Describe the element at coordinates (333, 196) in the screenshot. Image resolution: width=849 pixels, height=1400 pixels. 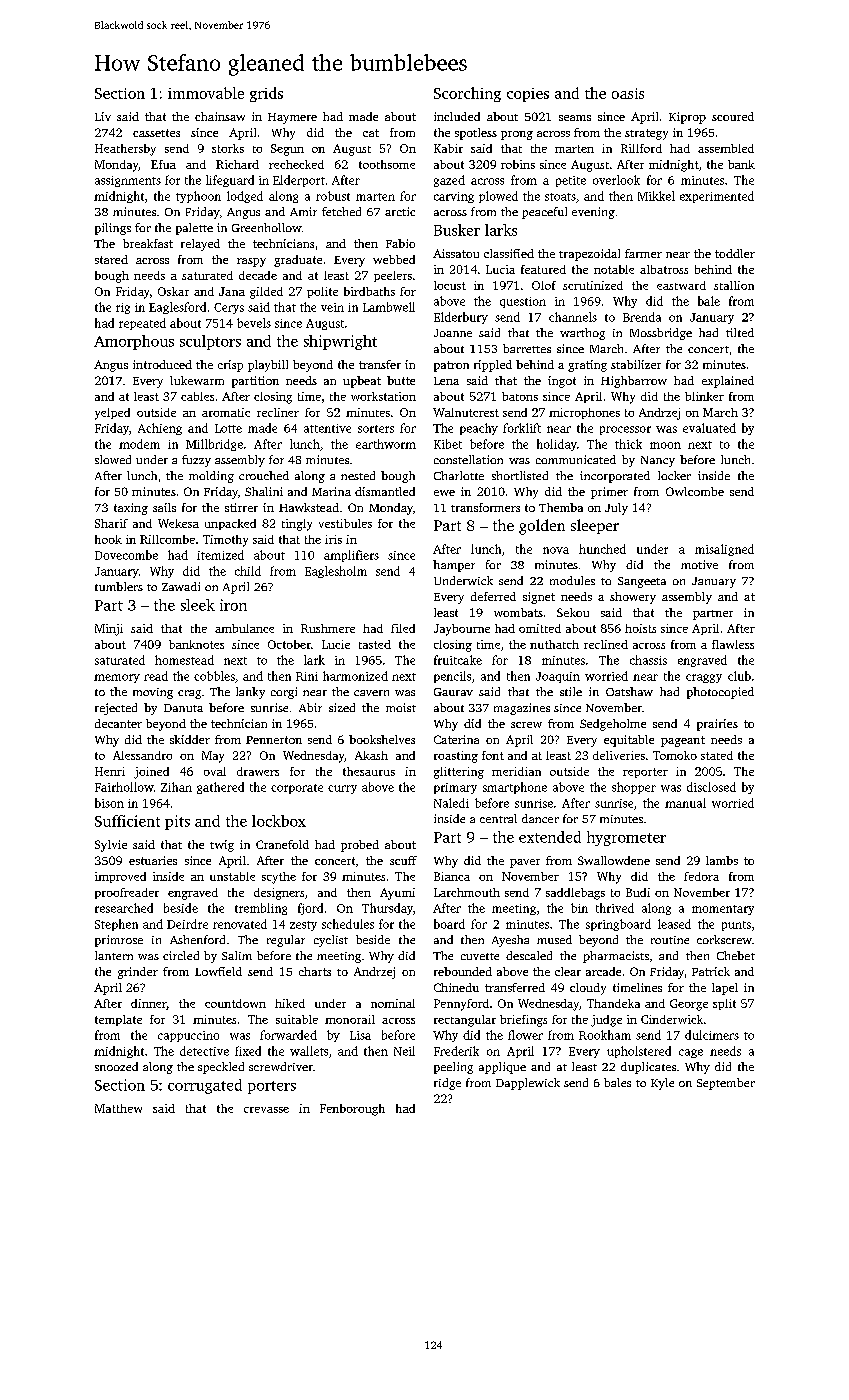
I see `robust` at that location.
